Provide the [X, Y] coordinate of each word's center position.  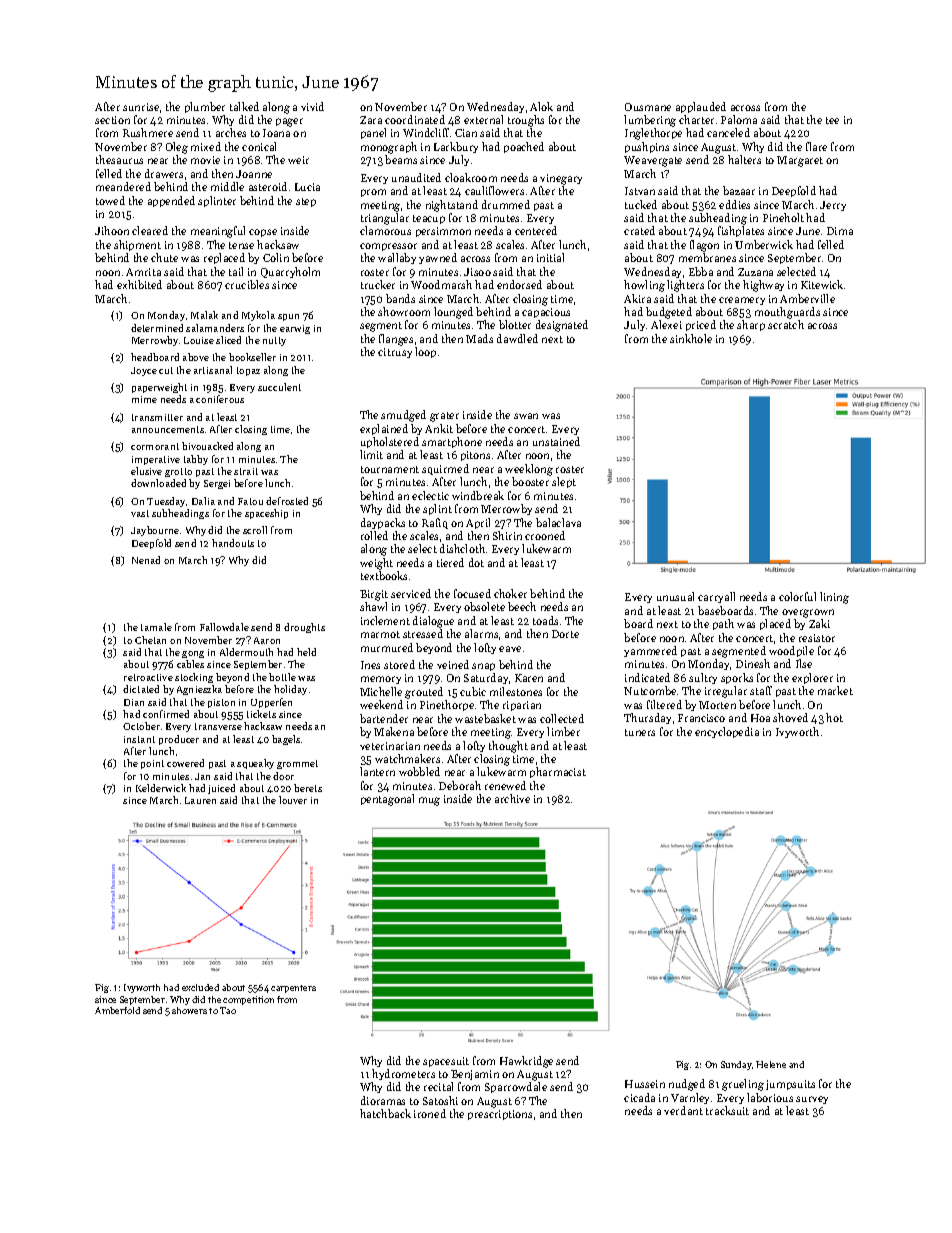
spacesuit [446, 1062]
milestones [516, 691]
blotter [515, 324]
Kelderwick [161, 788]
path [723, 624]
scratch [786, 324]
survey [812, 1100]
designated [562, 326]
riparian [522, 706]
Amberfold [117, 1010]
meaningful [218, 232]
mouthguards [787, 313]
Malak [204, 315]
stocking [194, 678]
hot [834, 717]
